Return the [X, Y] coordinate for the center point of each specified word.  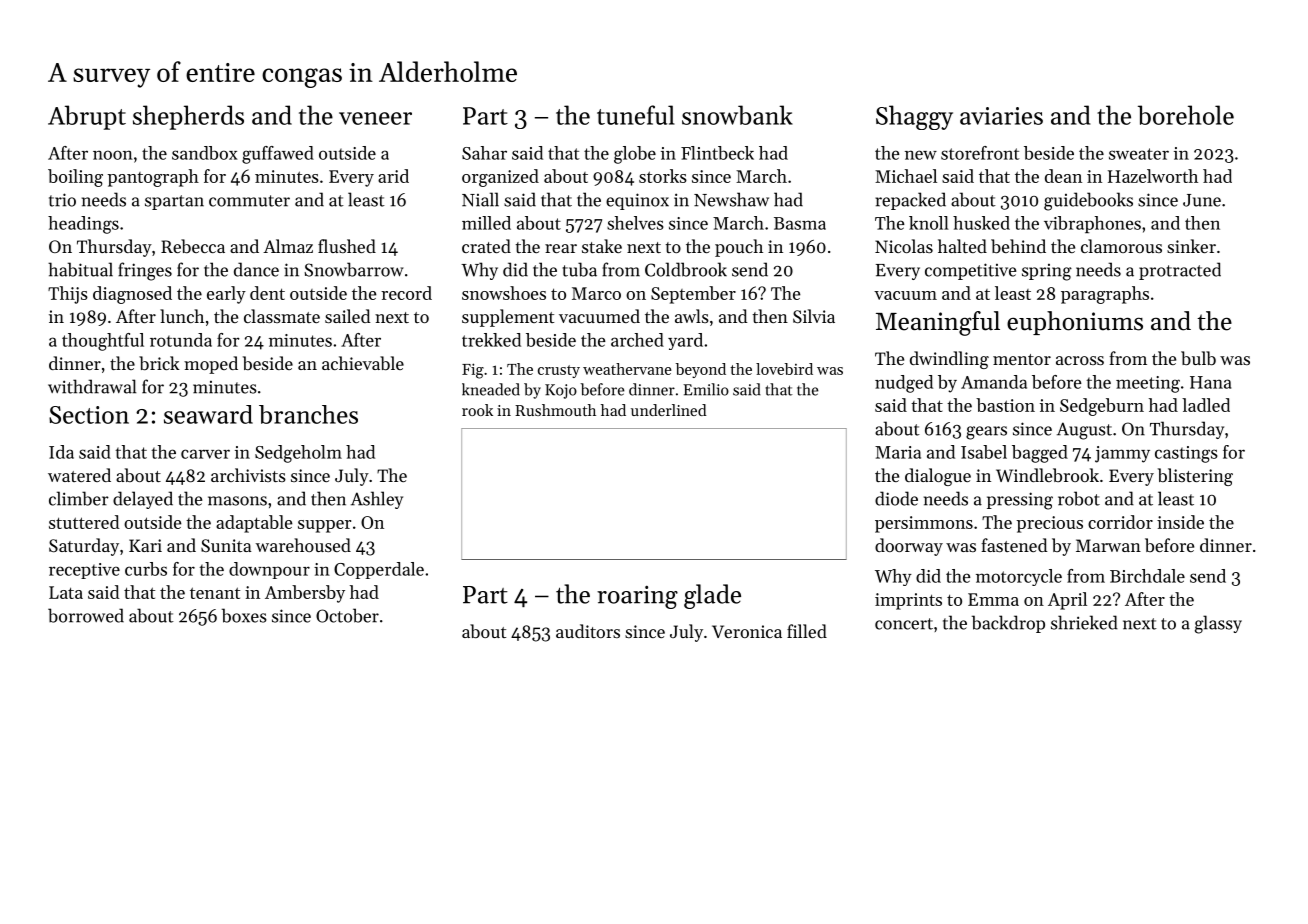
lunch [182, 316]
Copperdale [379, 570]
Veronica [747, 631]
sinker [1191, 246]
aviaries [1001, 116]
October [347, 615]
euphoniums [1075, 323]
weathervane [627, 369]
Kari [145, 545]
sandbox [204, 153]
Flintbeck [717, 153]
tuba [580, 269]
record [406, 293]
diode [896, 498]
